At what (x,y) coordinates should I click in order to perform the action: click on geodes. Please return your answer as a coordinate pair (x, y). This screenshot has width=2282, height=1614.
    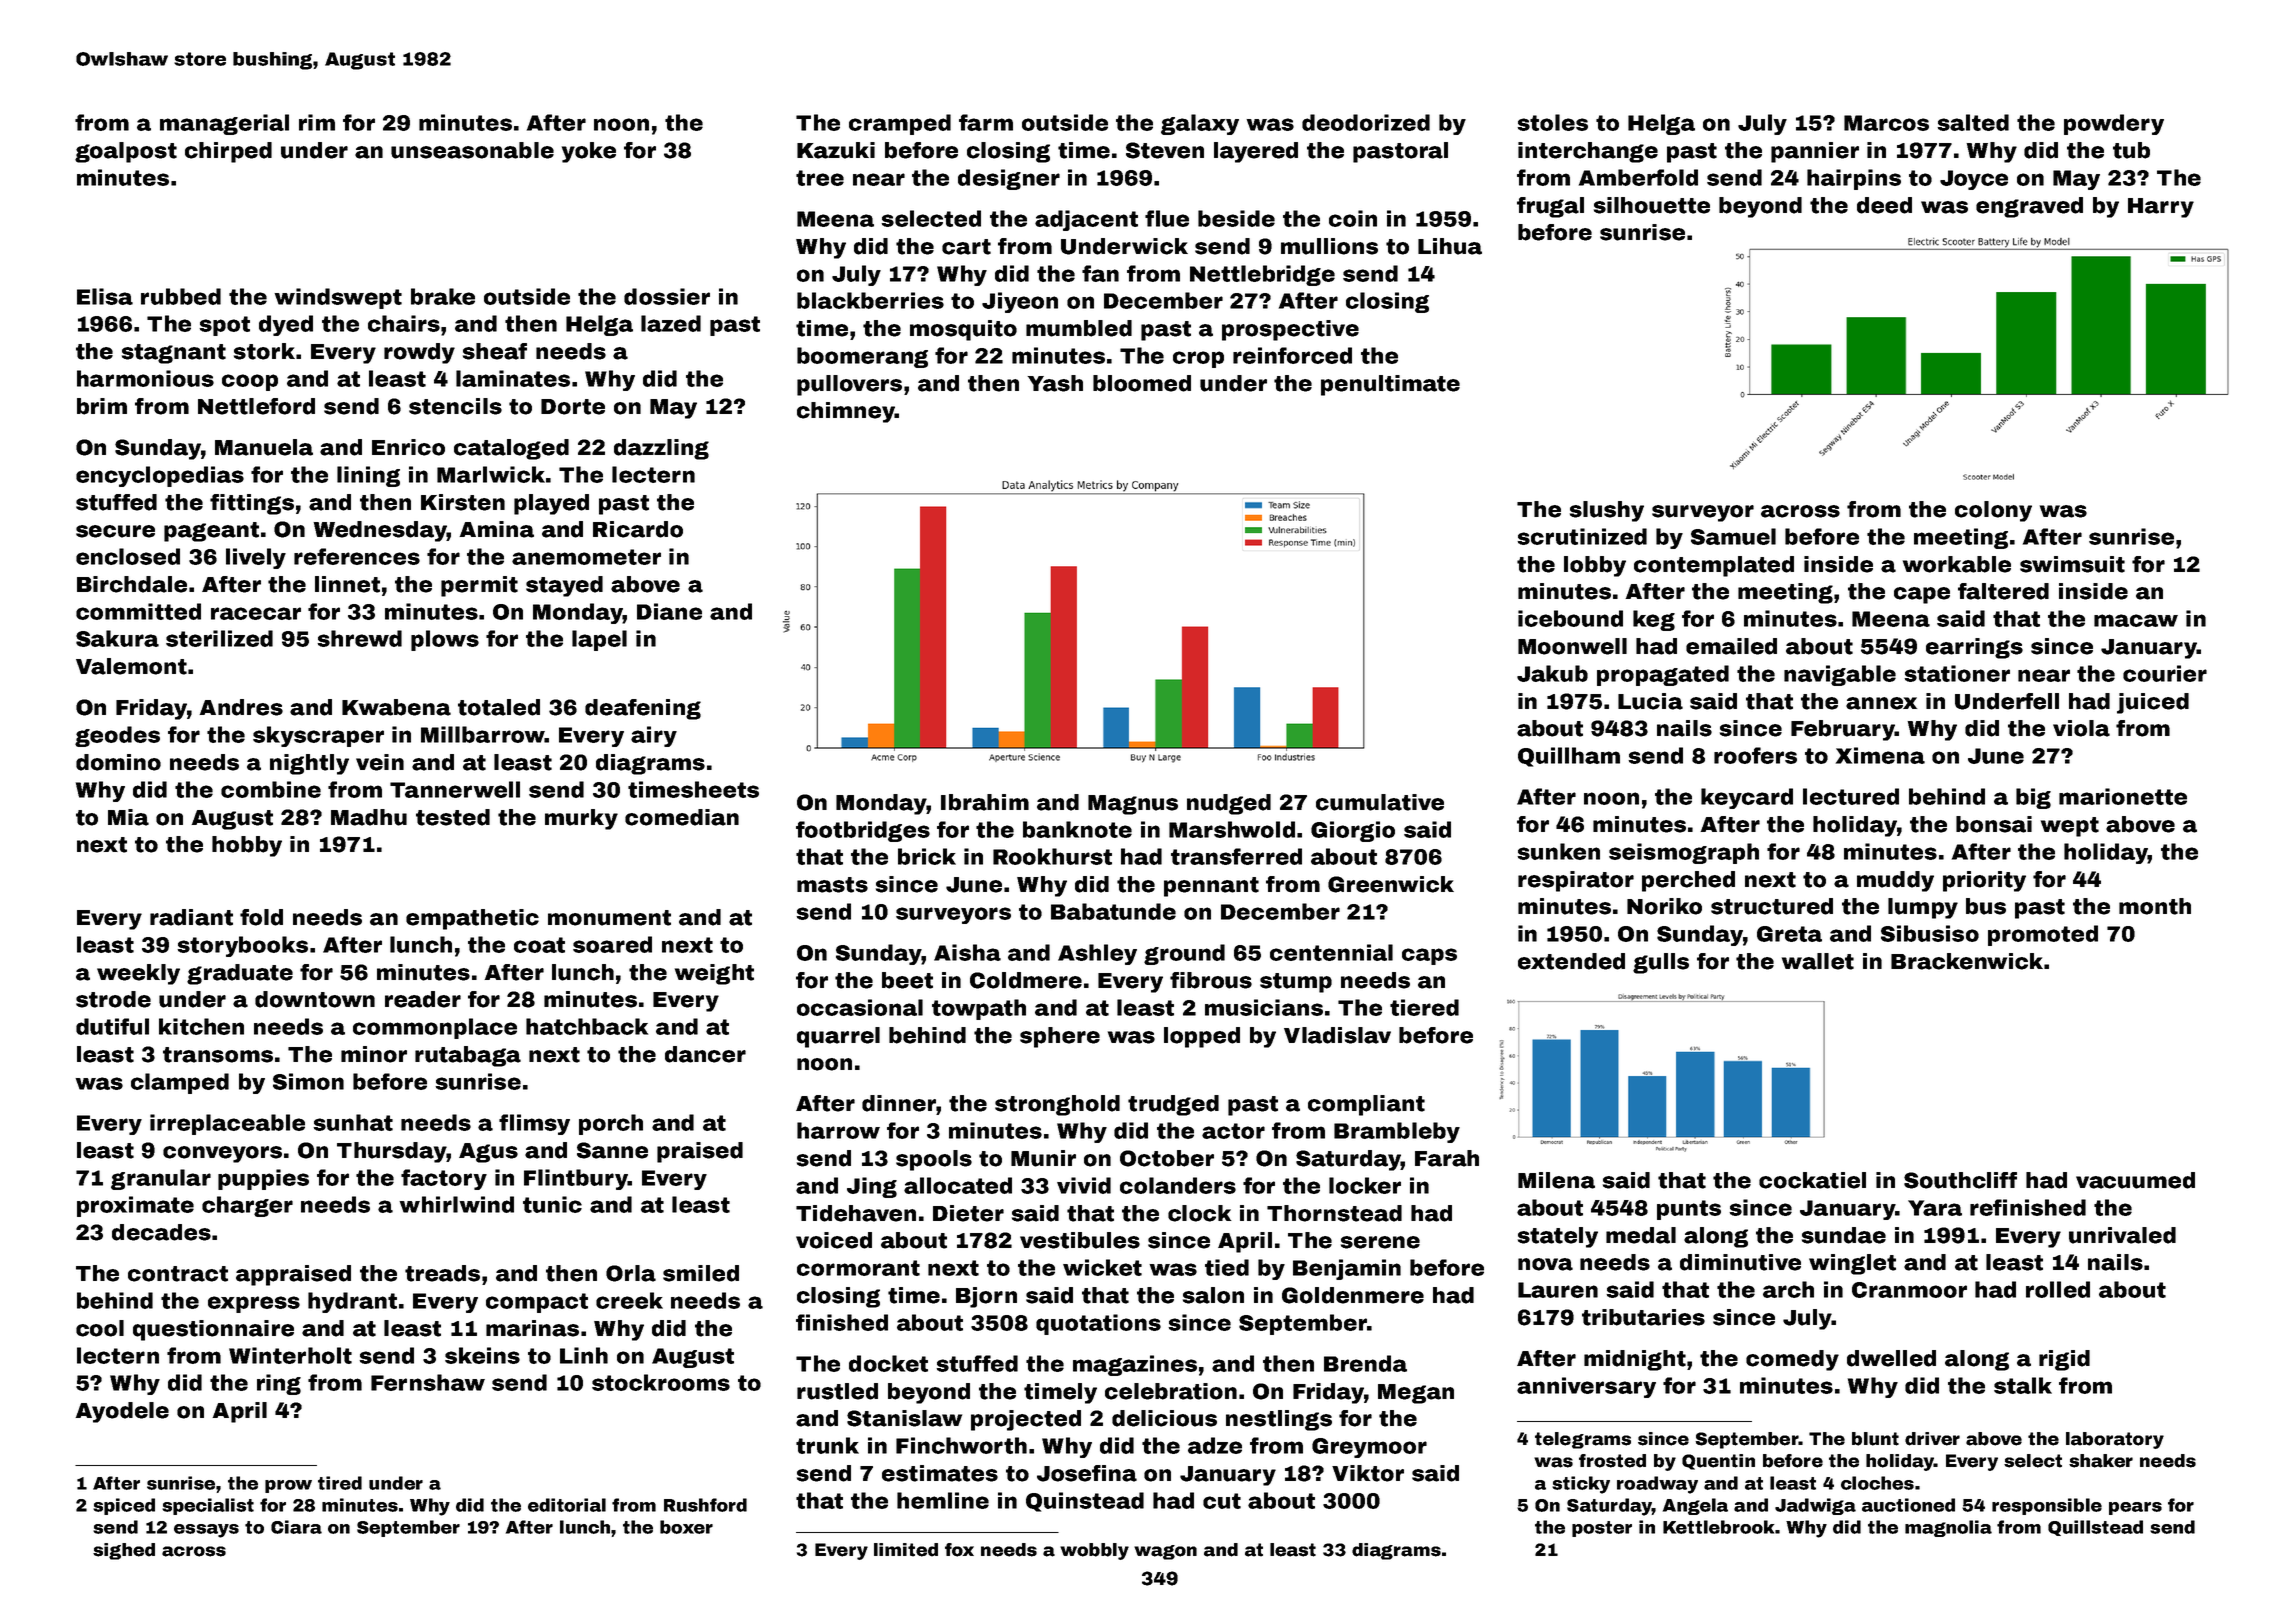
    Looking at the image, I should click on (117, 736).
